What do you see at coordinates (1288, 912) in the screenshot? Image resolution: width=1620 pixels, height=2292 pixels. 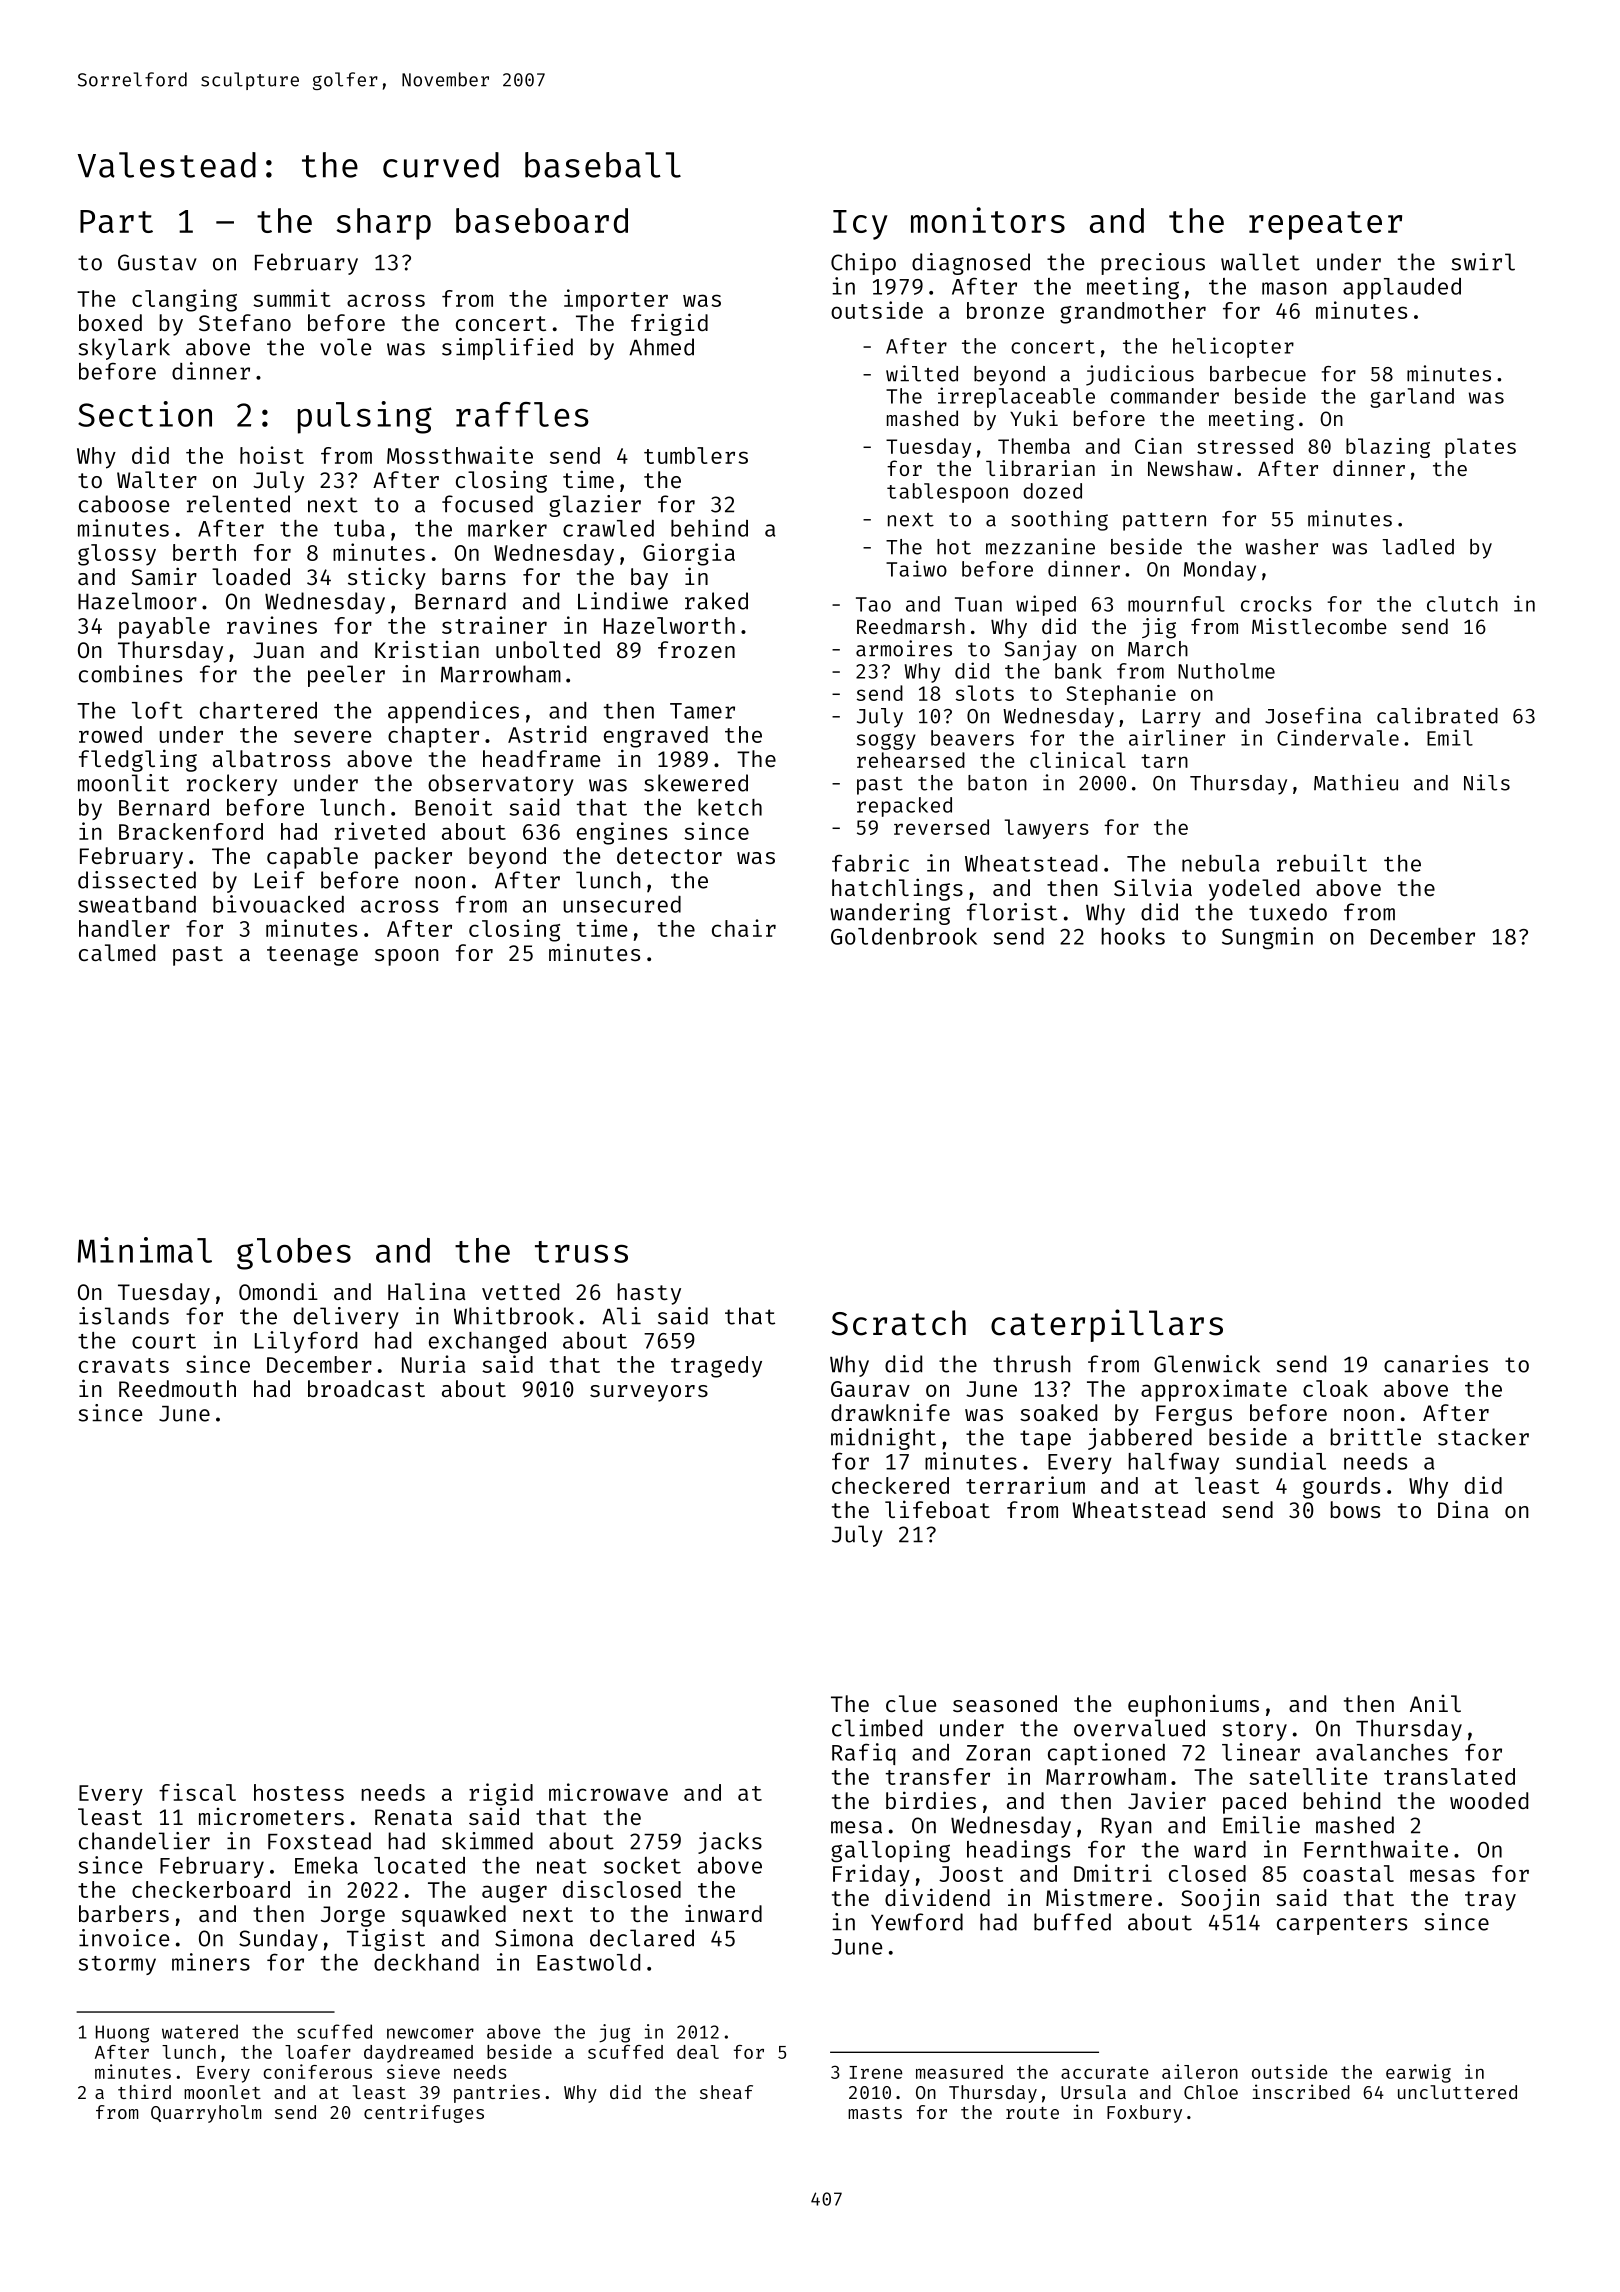 I see `tuxedo` at bounding box center [1288, 912].
